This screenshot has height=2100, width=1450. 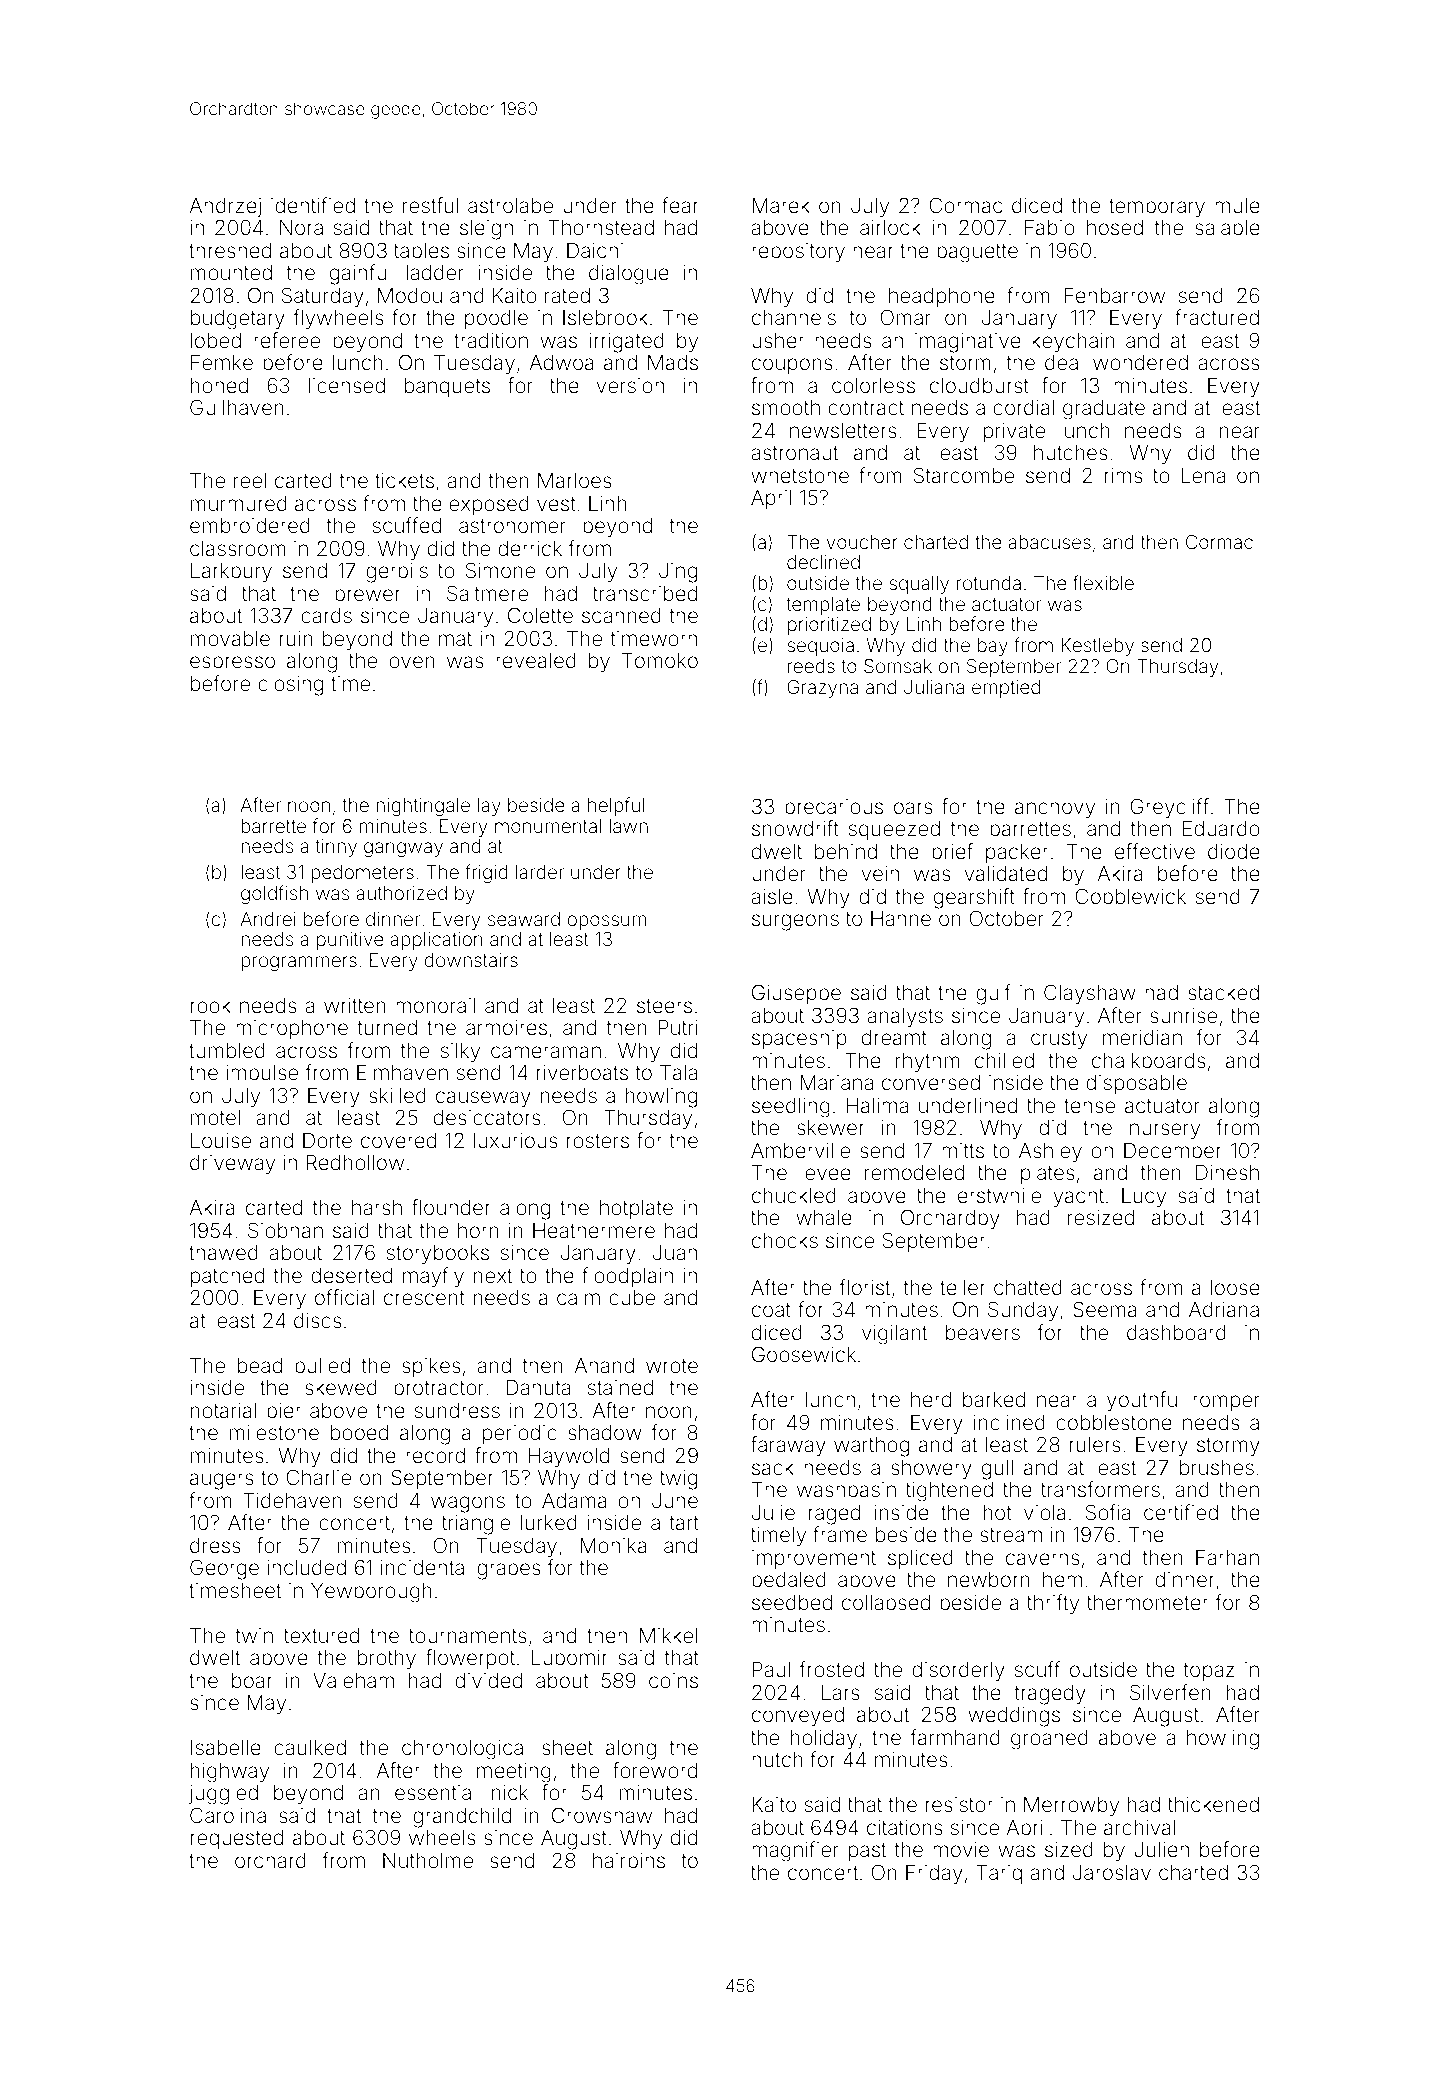 I want to click on identified, so click(x=313, y=205).
